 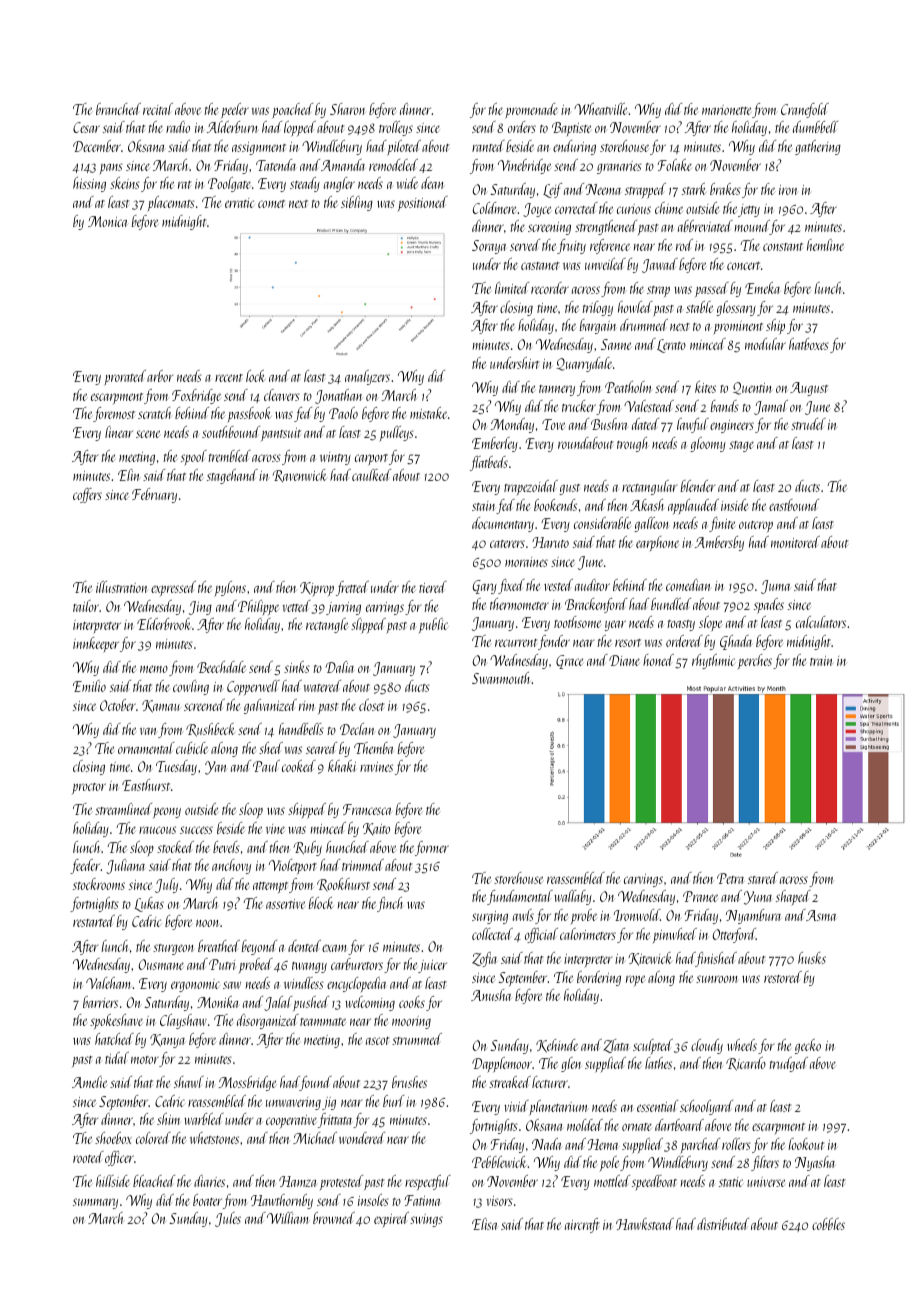 I want to click on applauded, so click(x=693, y=507).
